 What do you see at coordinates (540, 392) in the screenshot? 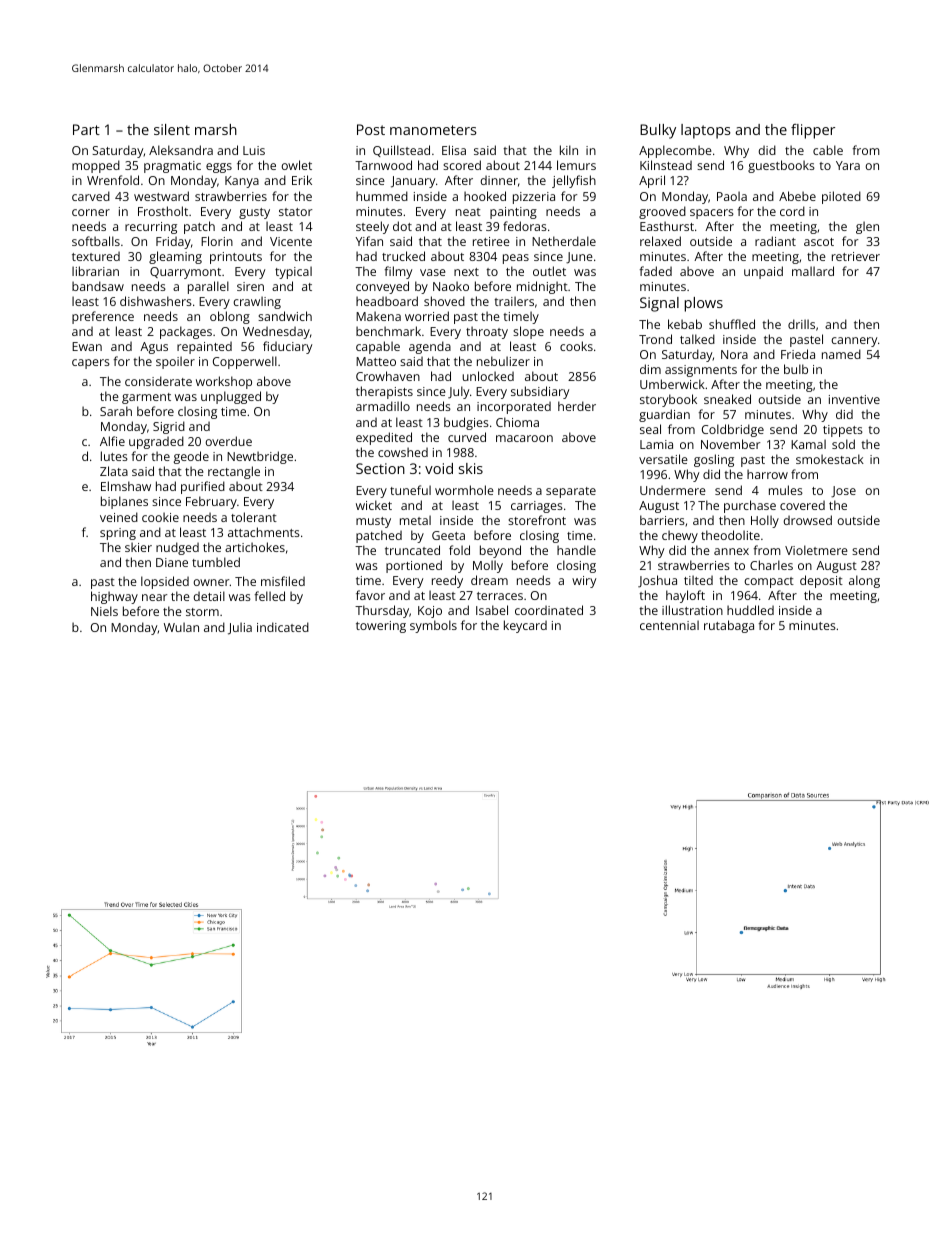
I see `subsidiary` at bounding box center [540, 392].
